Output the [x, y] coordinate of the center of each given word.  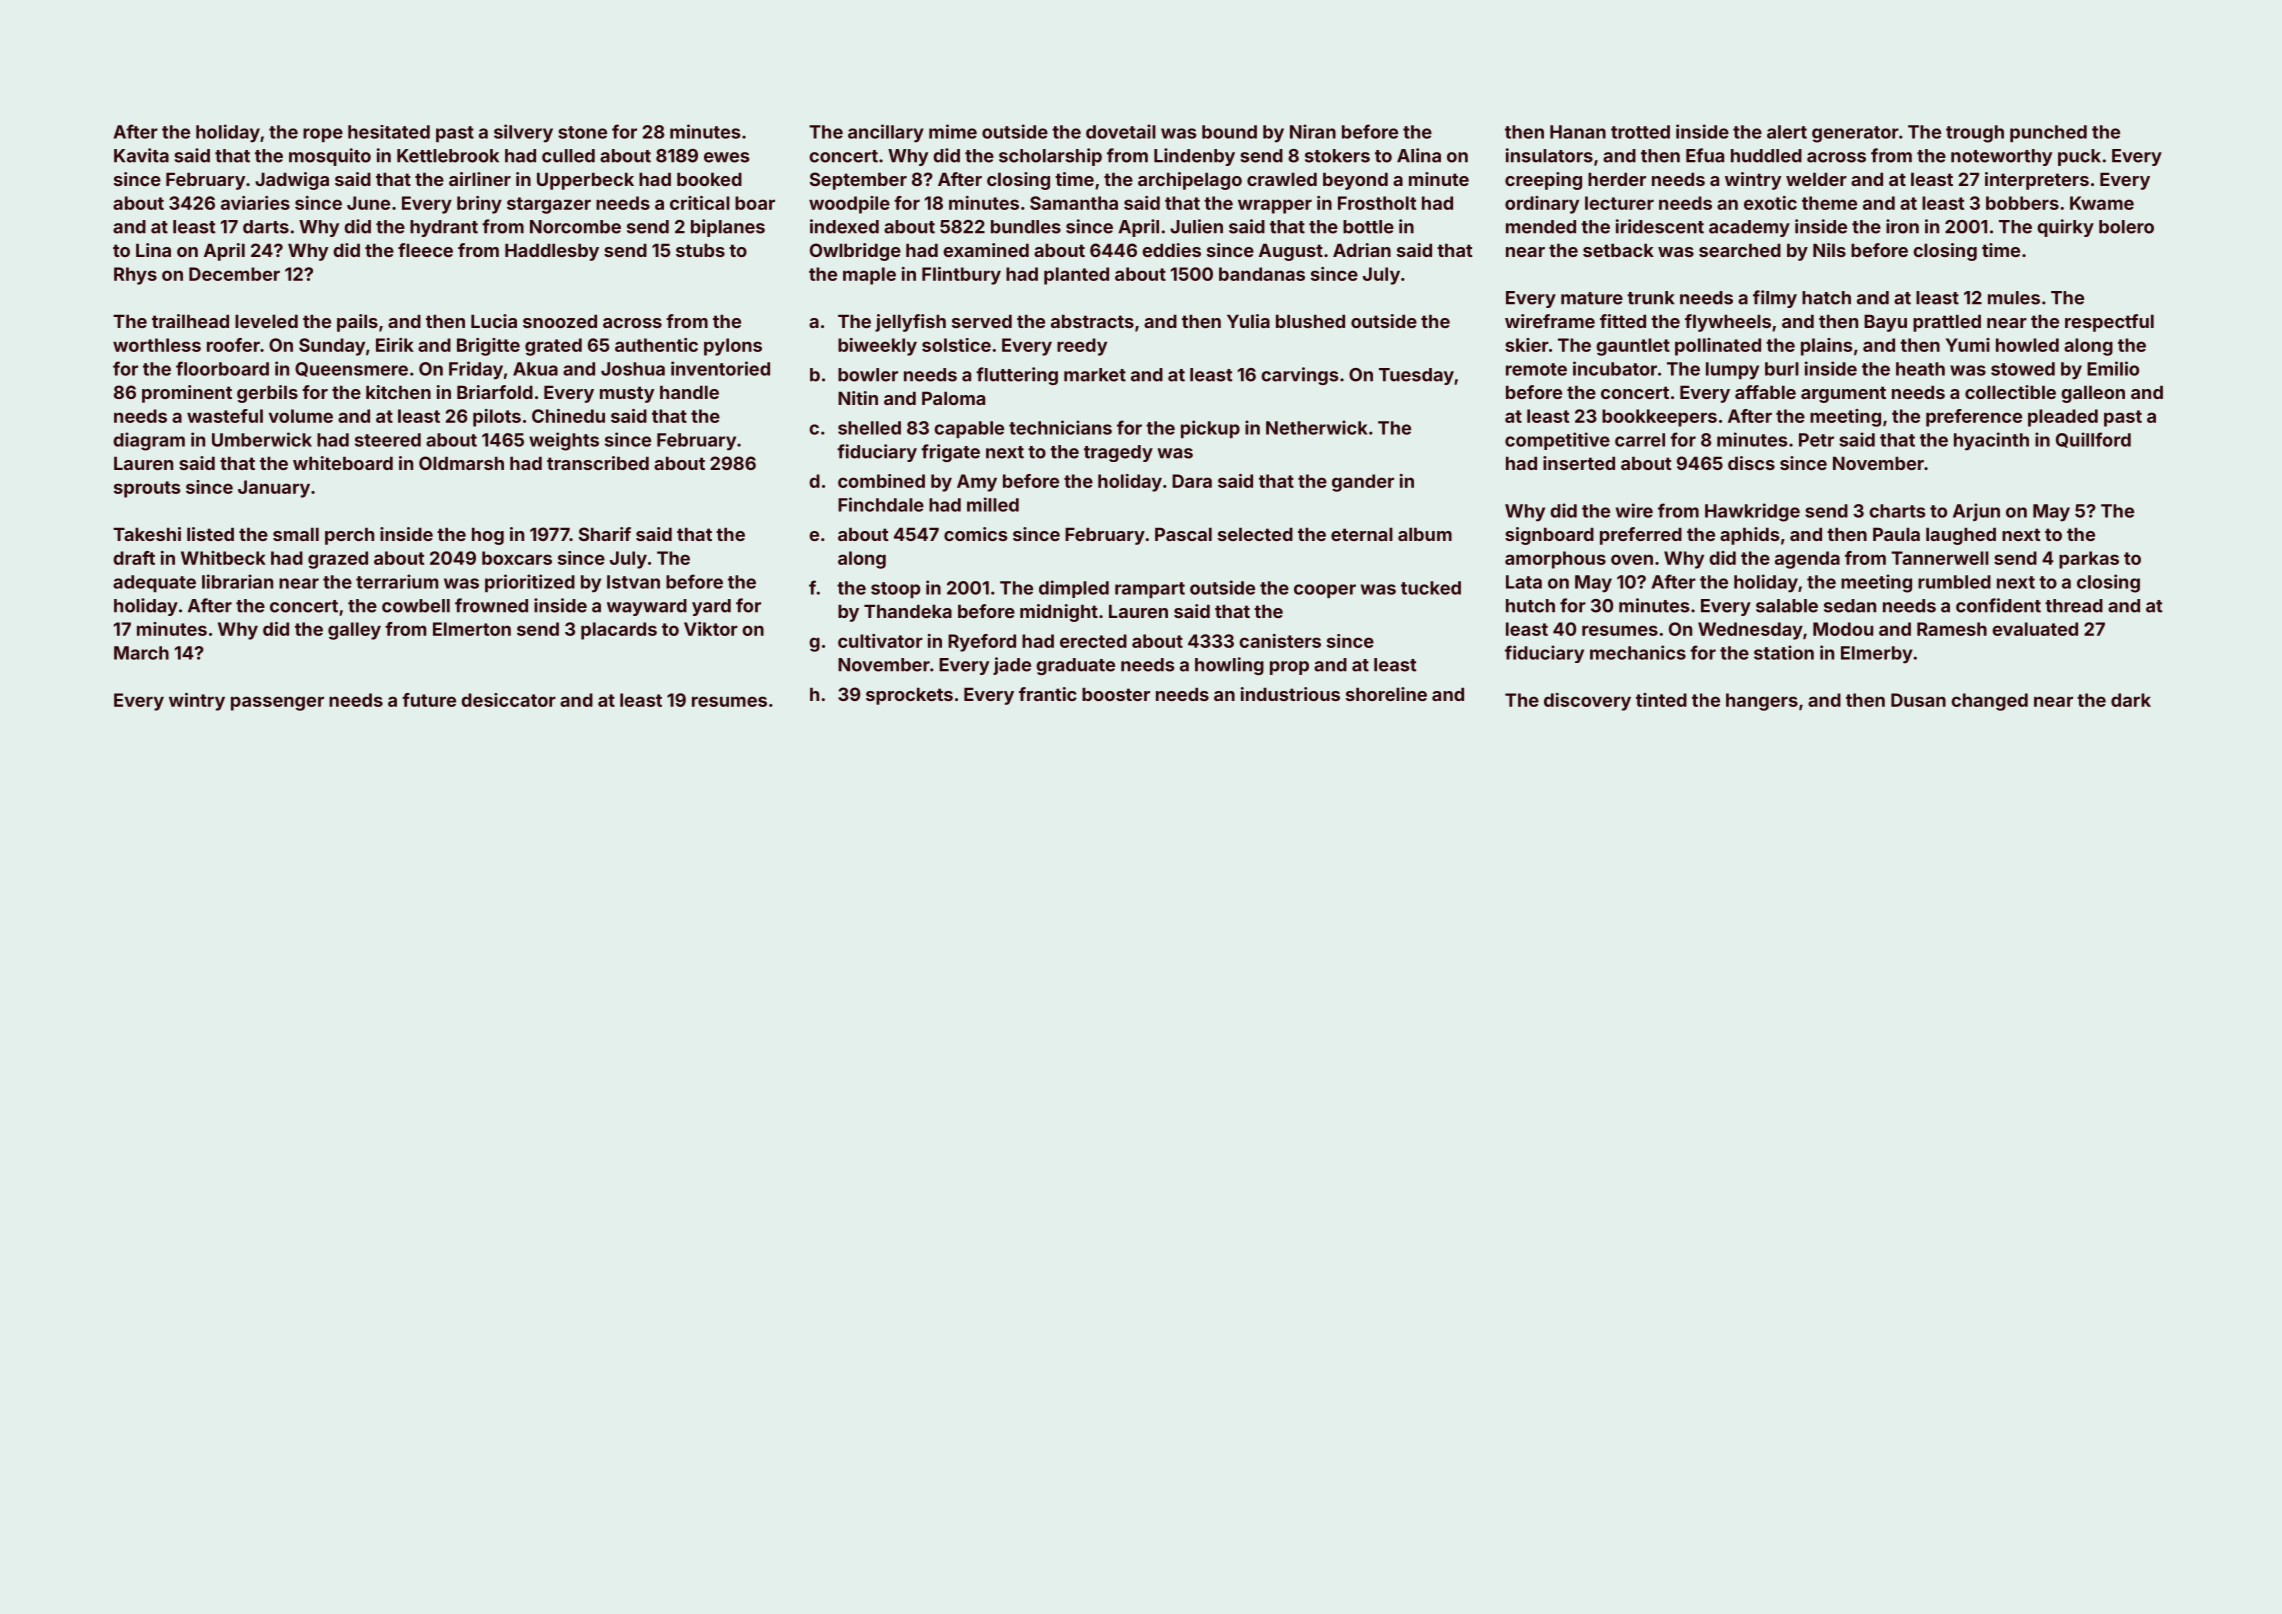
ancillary [886, 133]
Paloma [953, 398]
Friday [476, 370]
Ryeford [982, 643]
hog [488, 536]
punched [2048, 133]
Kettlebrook [448, 156]
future [429, 700]
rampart [1150, 590]
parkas [2089, 560]
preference [1974, 418]
